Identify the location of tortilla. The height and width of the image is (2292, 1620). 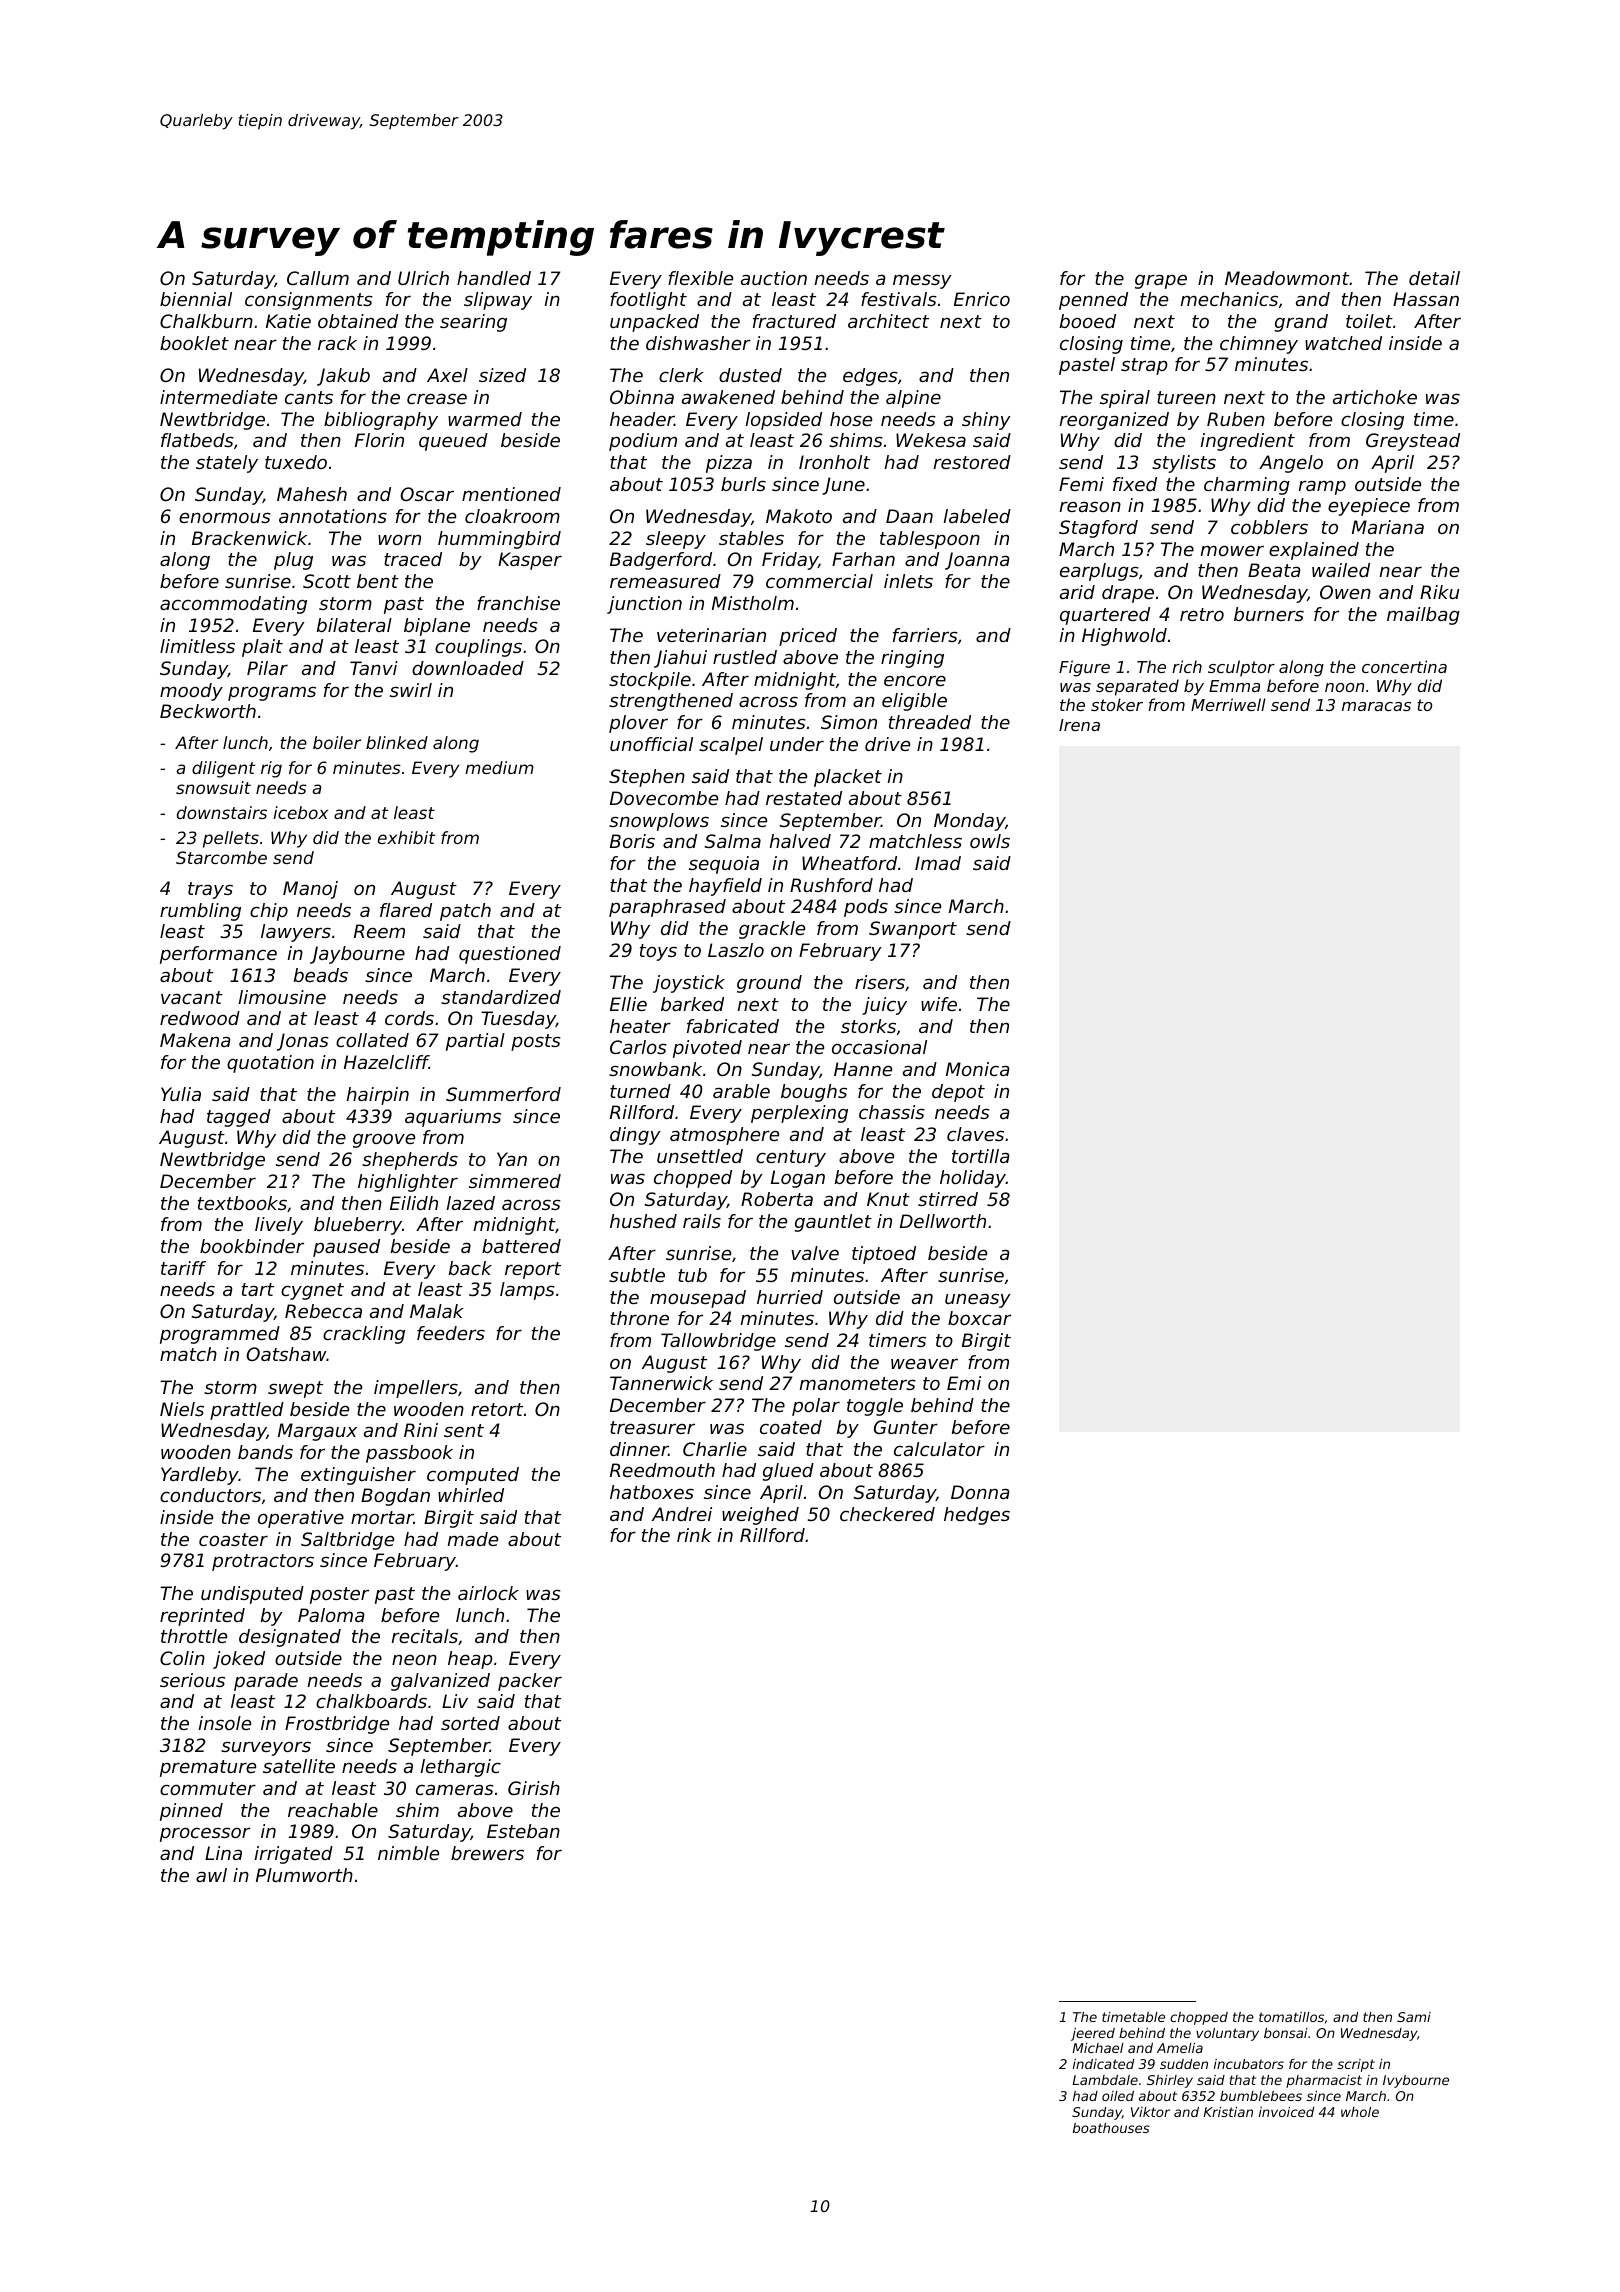
(980, 1156).
